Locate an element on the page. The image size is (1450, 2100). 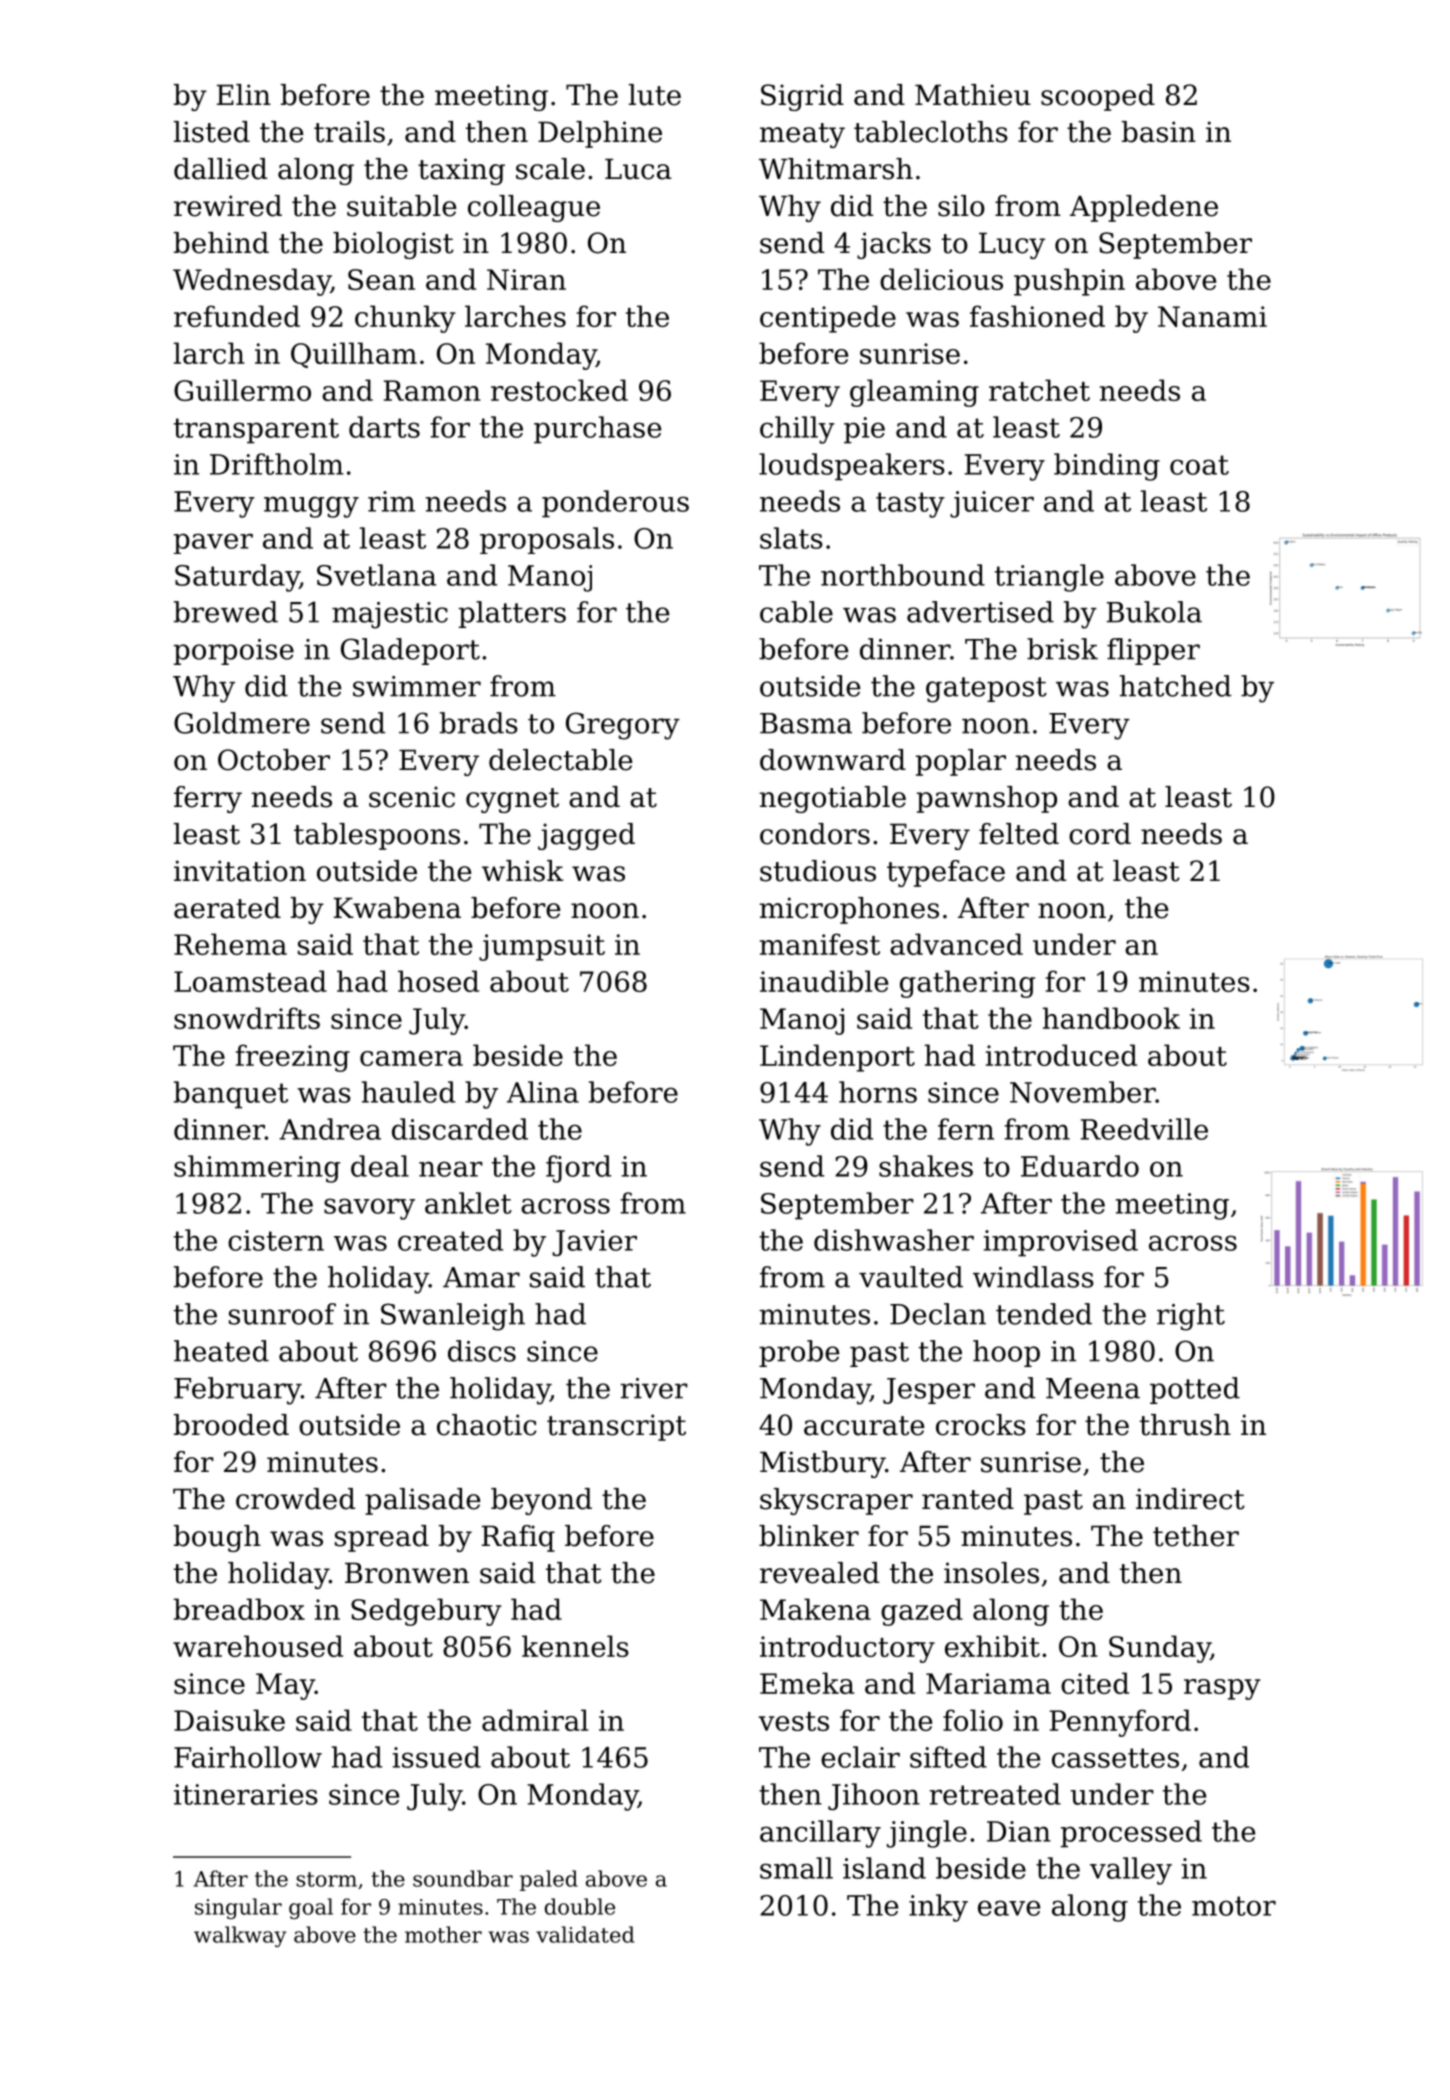
cistern is located at coordinates (276, 1240).
